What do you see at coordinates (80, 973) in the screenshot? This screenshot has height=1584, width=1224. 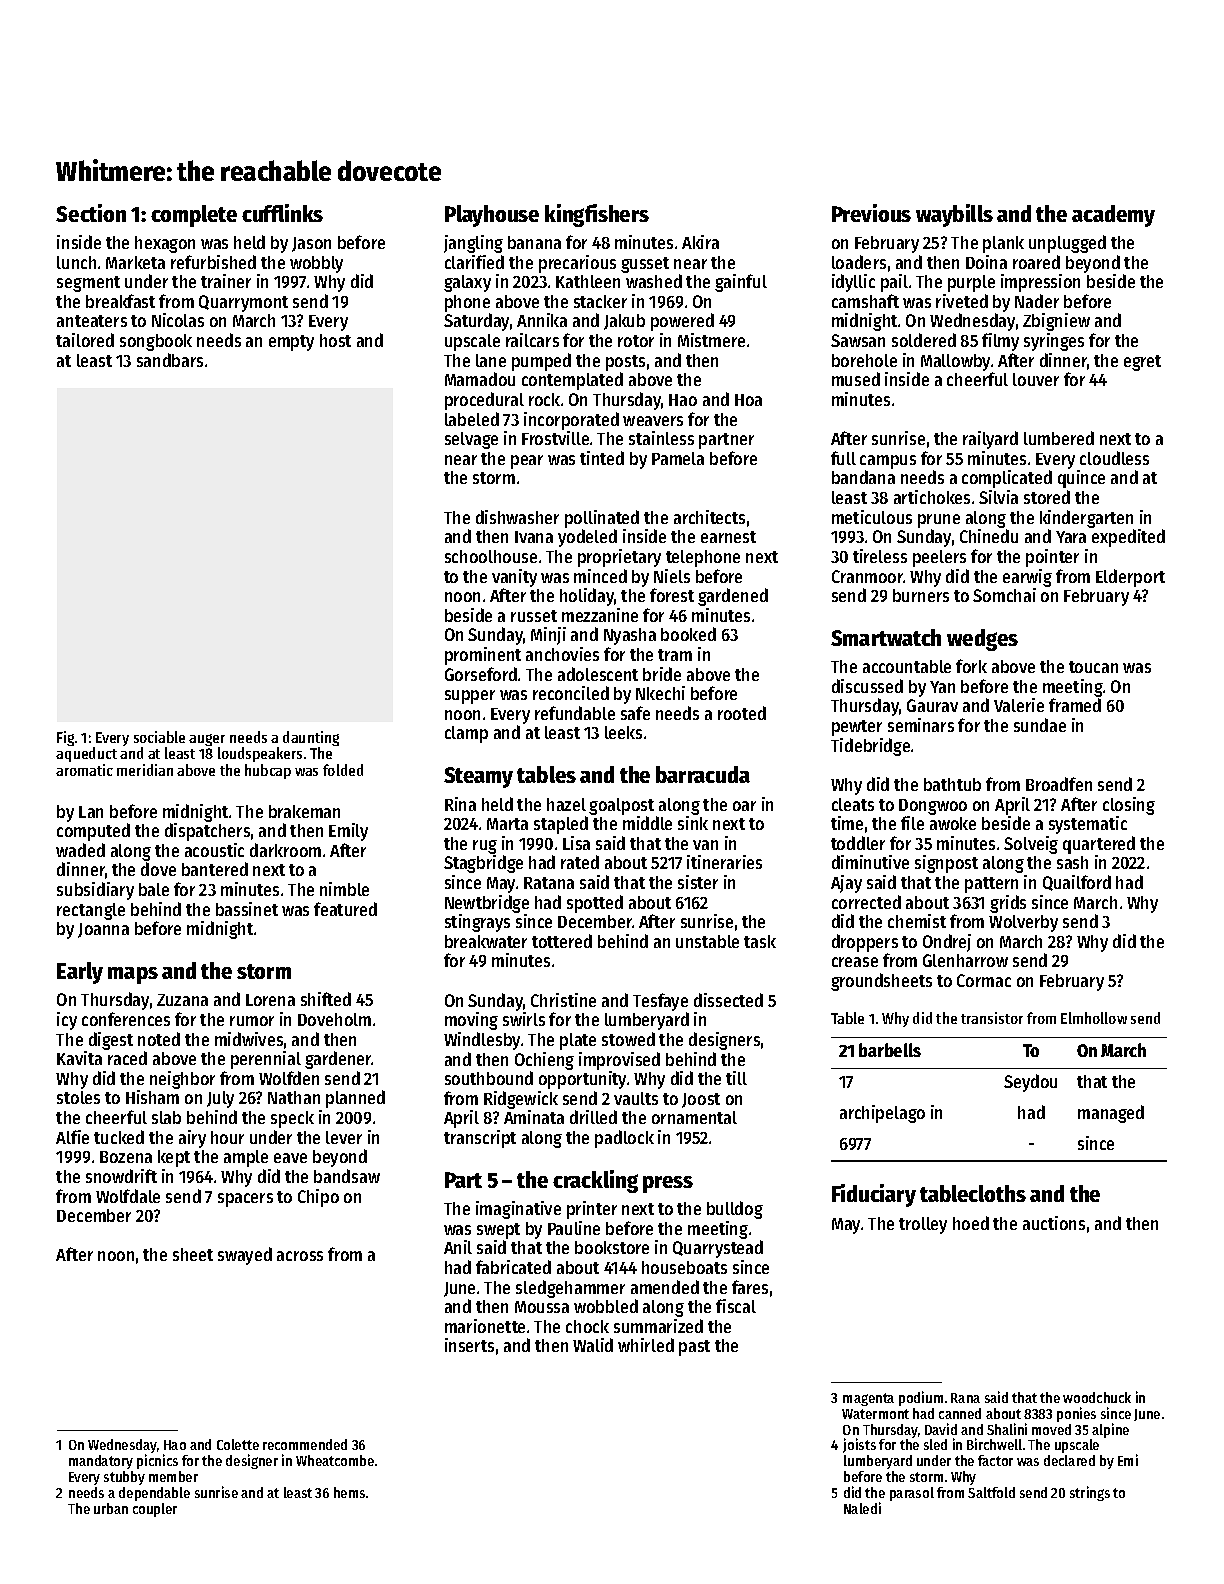 I see `Early` at bounding box center [80, 973].
